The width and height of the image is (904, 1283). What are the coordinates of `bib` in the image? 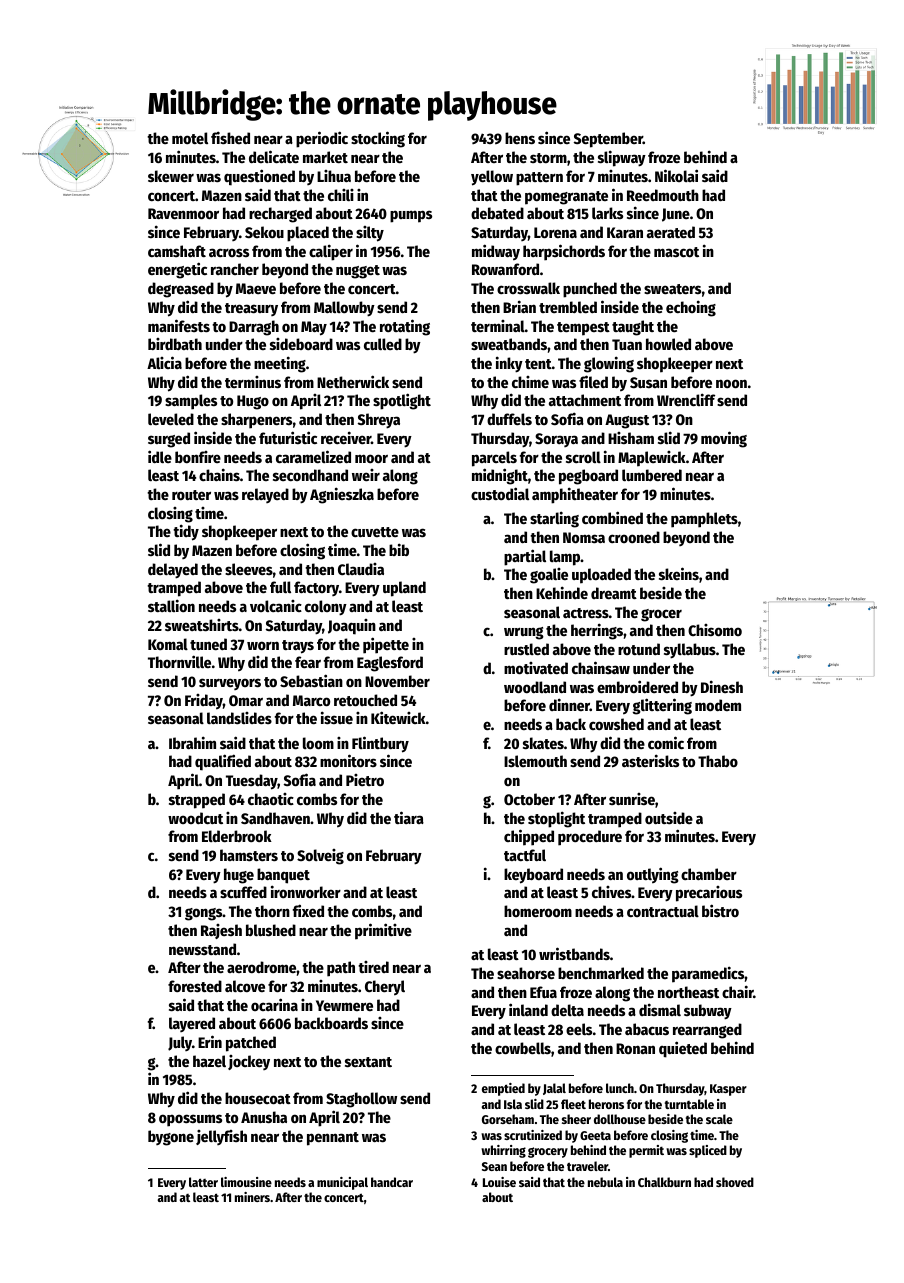 It's located at (399, 549).
